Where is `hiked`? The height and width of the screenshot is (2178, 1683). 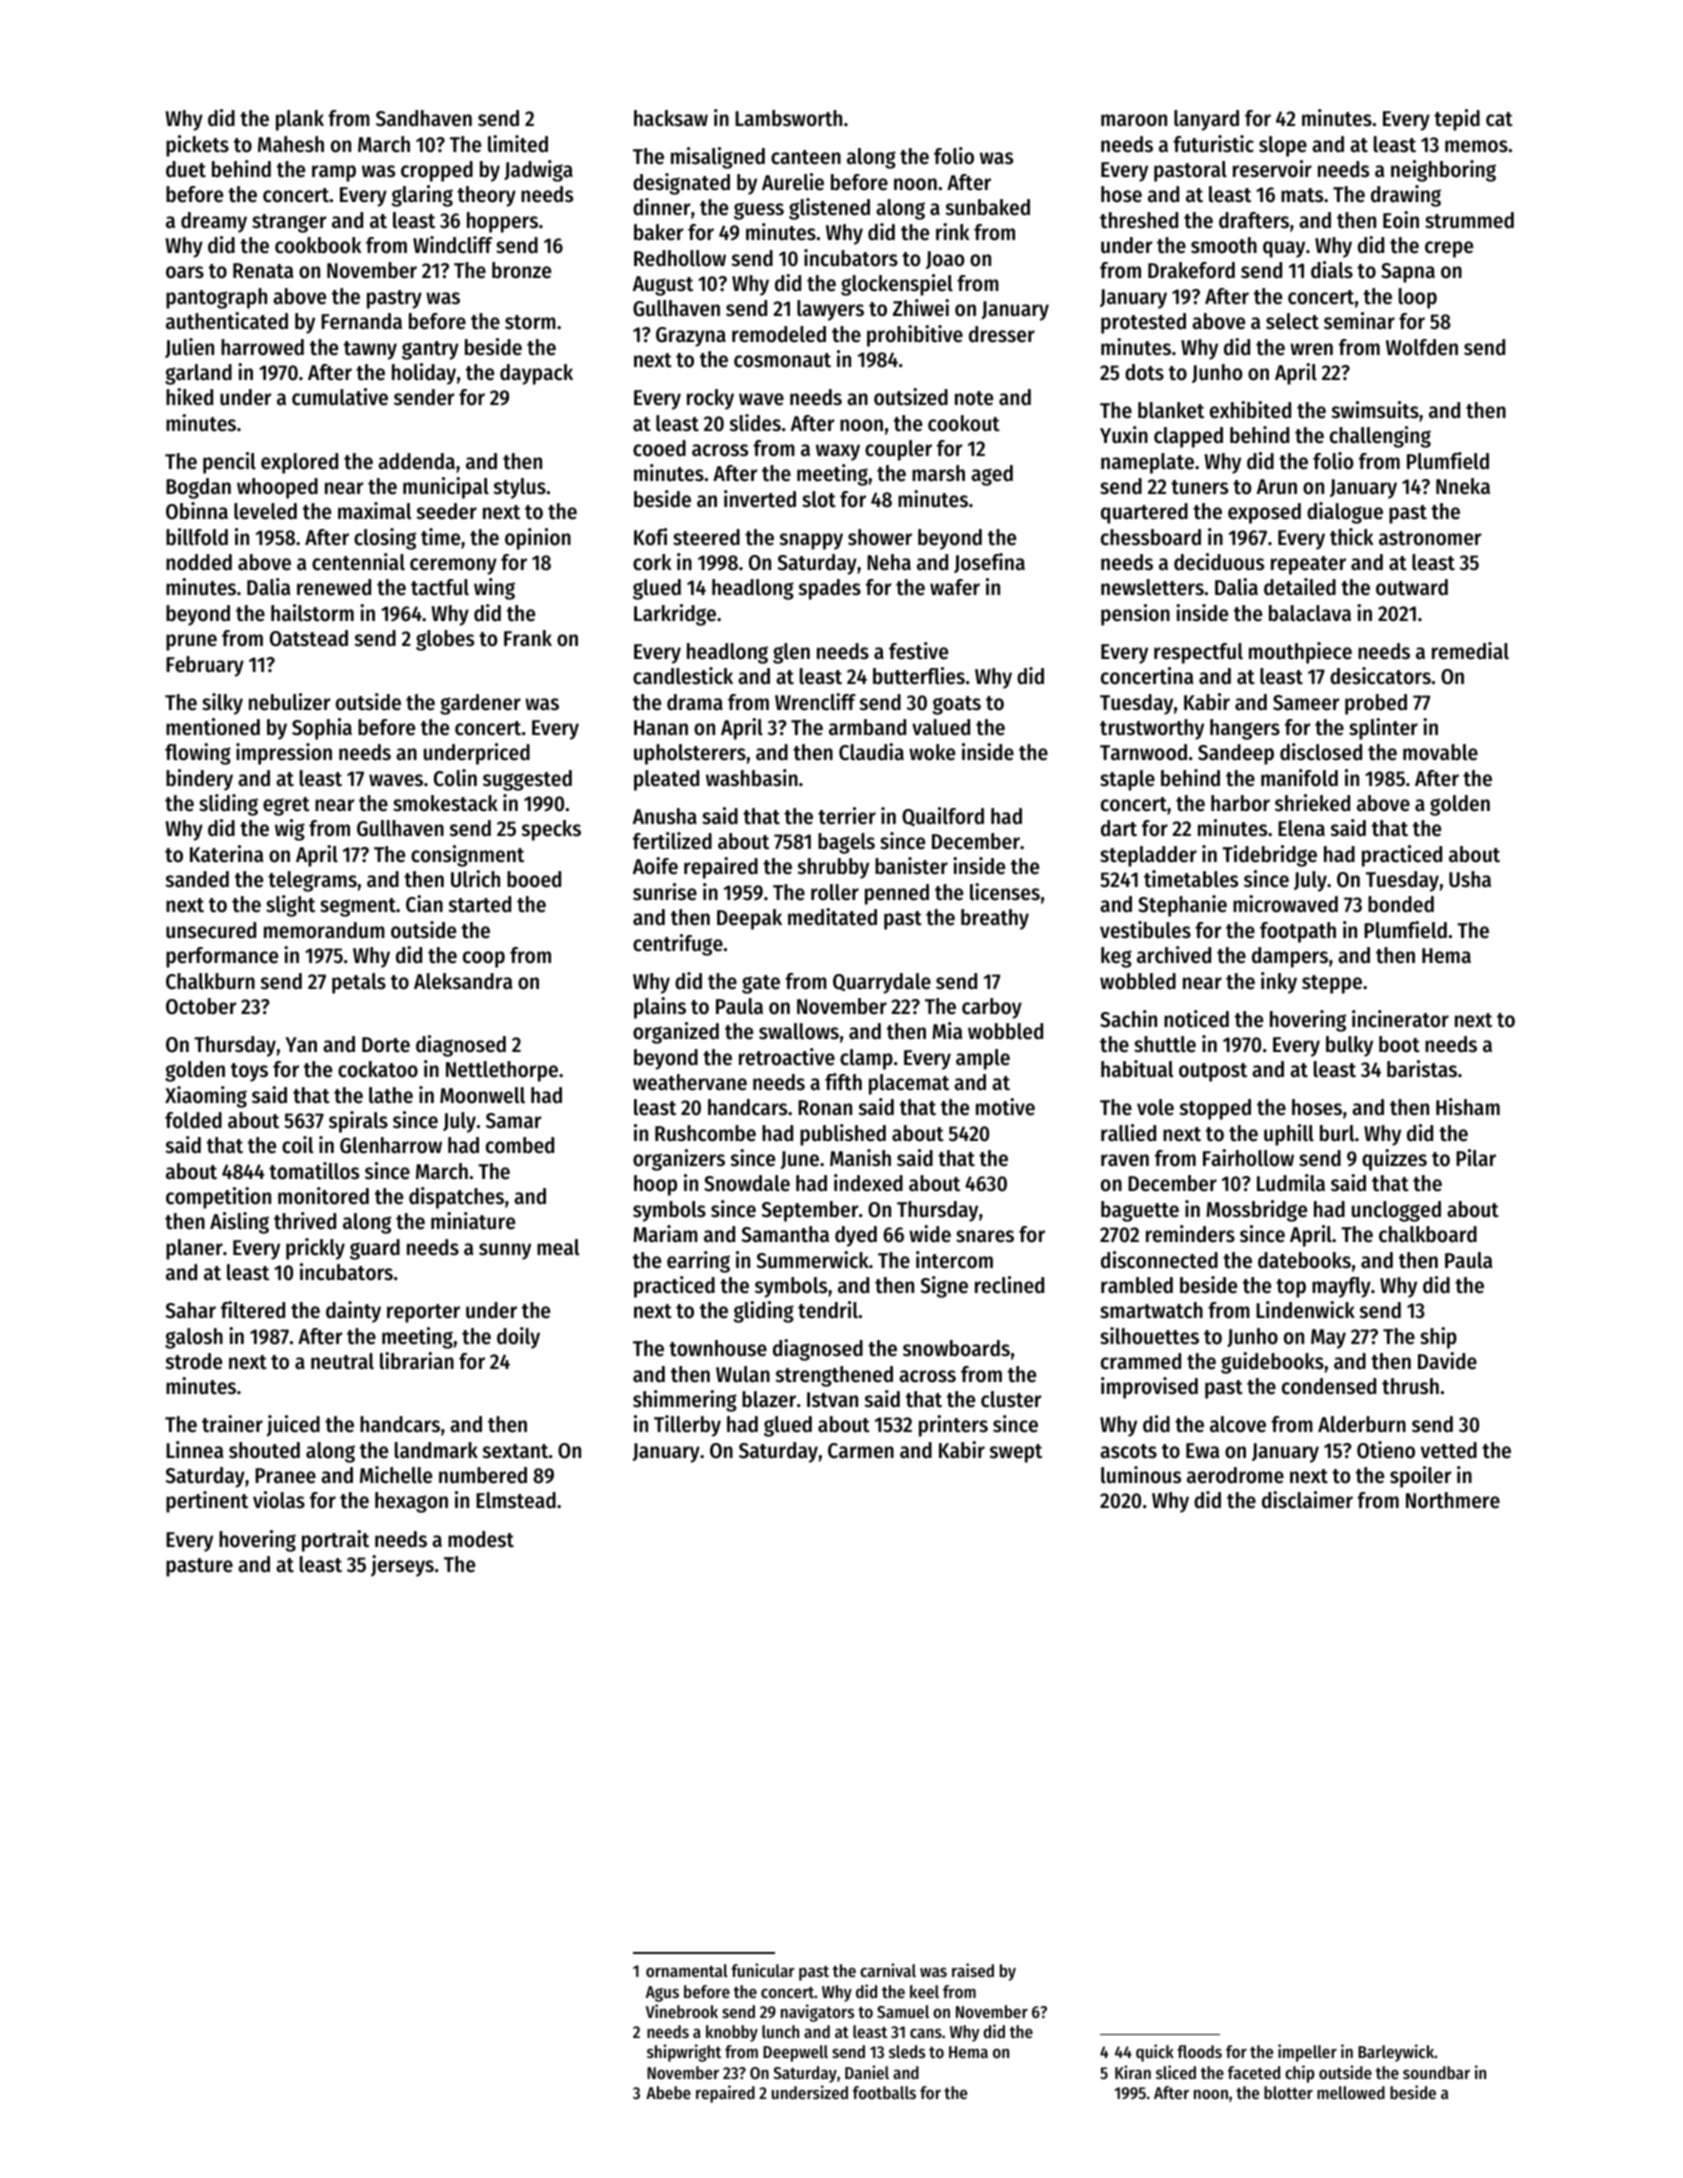 hiked is located at coordinates (189, 397).
